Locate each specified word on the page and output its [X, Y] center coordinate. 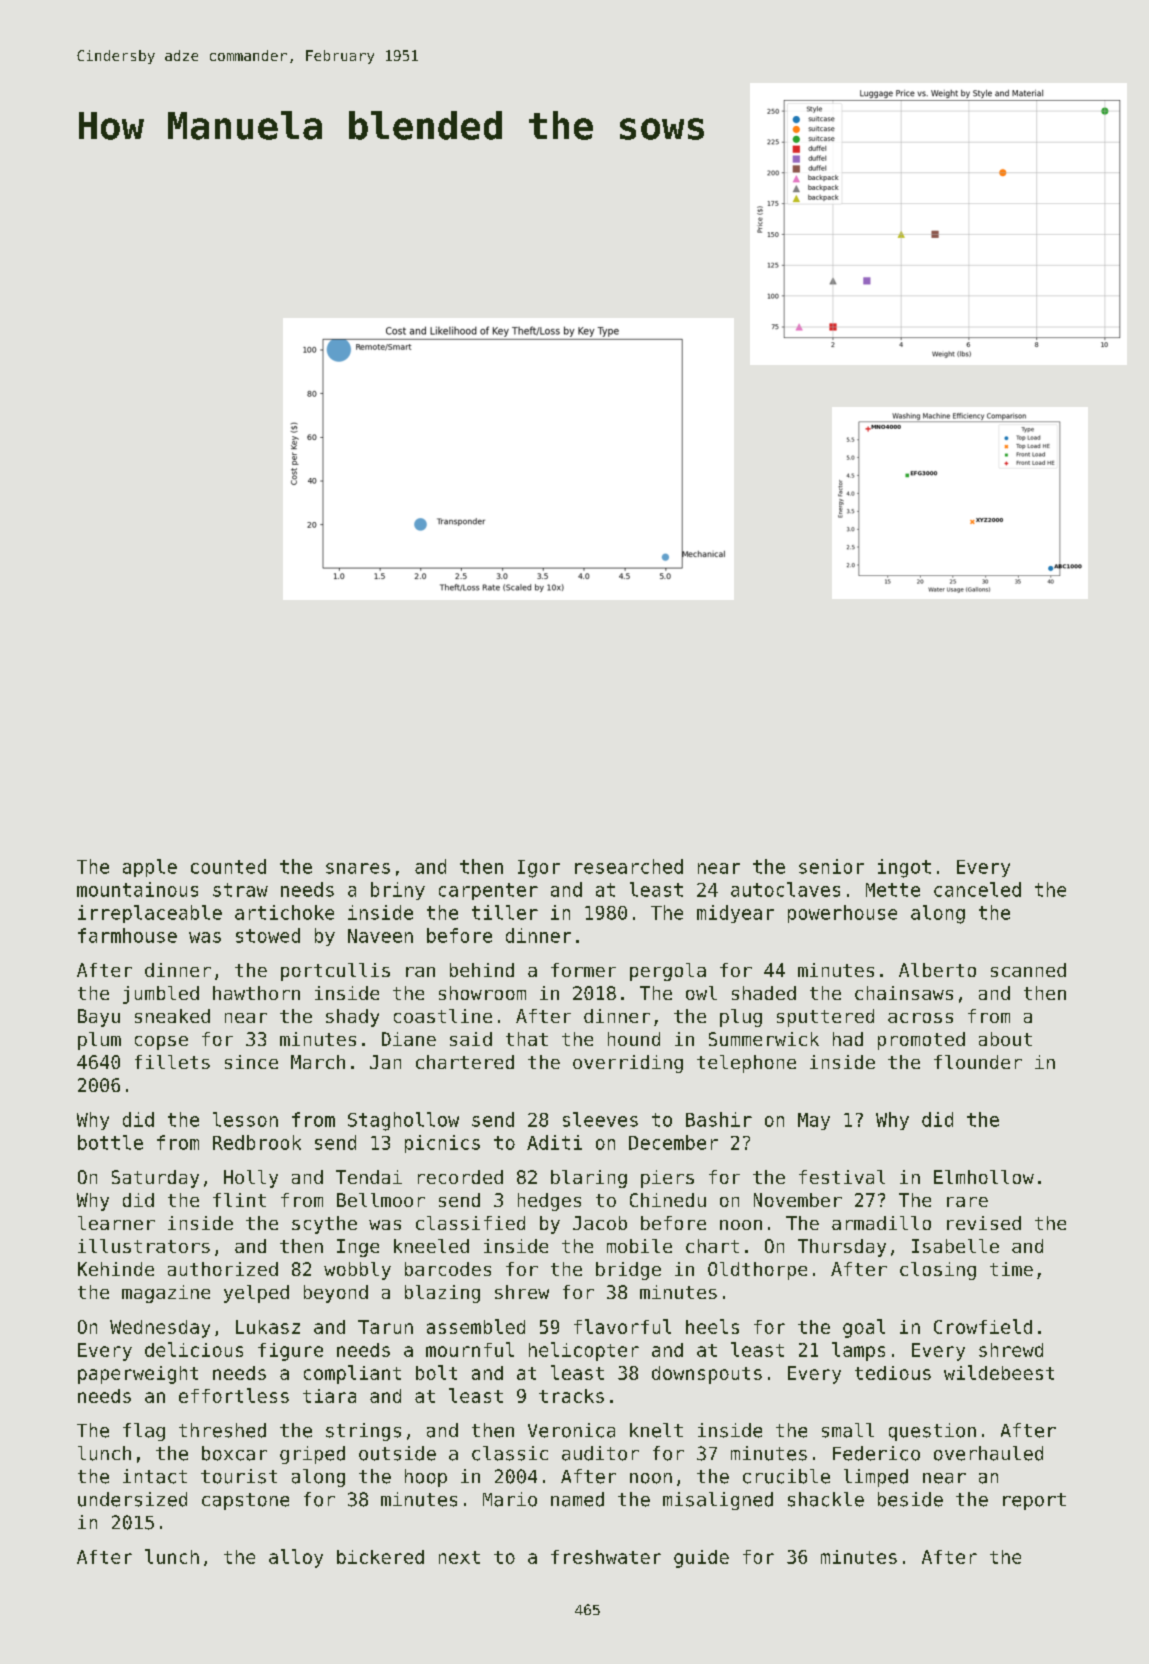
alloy [296, 1558]
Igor [539, 869]
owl [701, 993]
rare [967, 1202]
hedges [549, 1202]
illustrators [144, 1246]
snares [358, 868]
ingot [904, 868]
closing [938, 1271]
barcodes [448, 1269]
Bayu [99, 1018]
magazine [166, 1294]
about [1005, 1039]
